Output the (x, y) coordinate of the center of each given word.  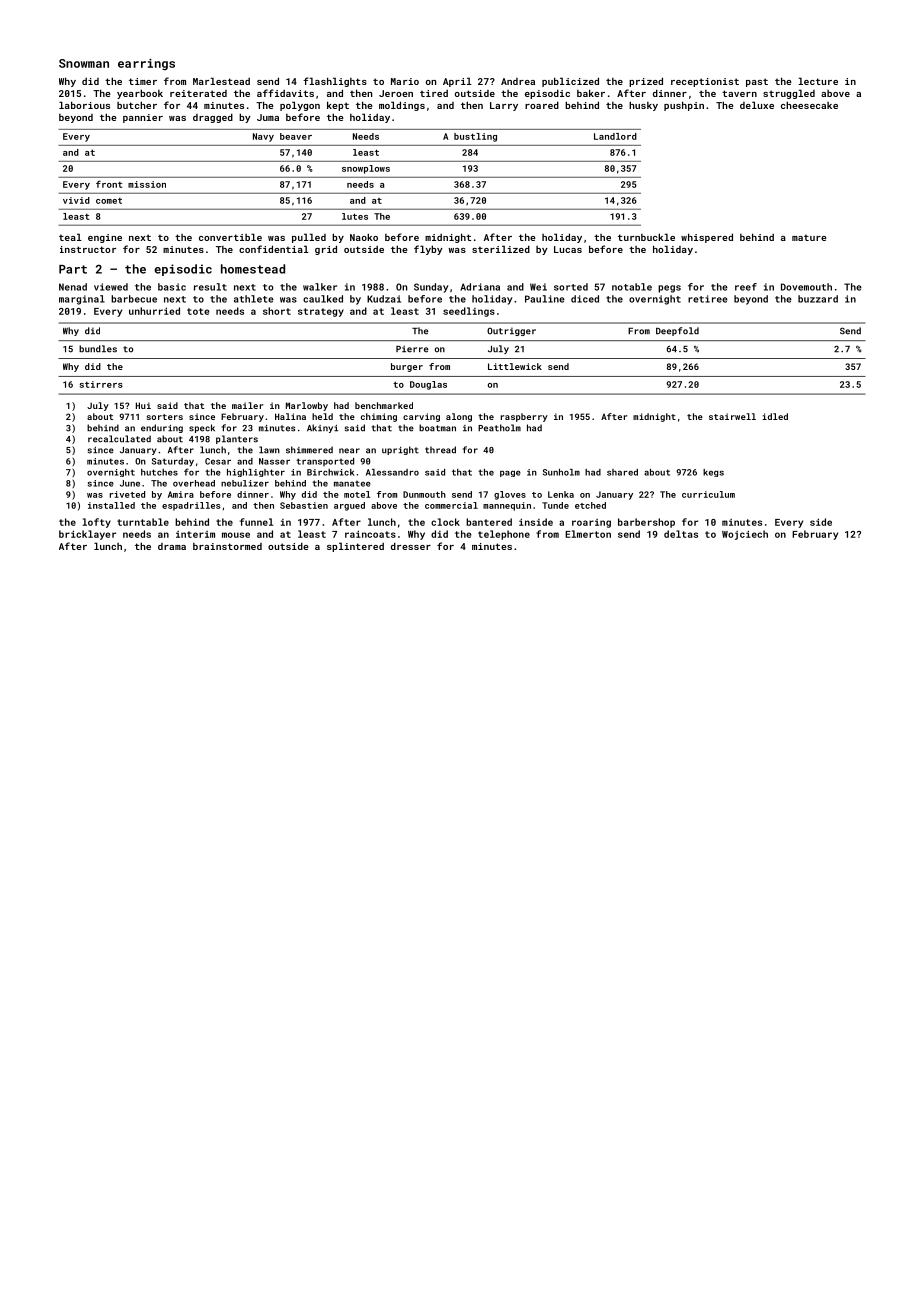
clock (445, 522)
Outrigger (511, 331)
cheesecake (809, 105)
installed (111, 505)
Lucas (568, 249)
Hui (143, 405)
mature (809, 237)
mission (147, 184)
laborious (84, 105)
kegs (713, 473)
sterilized (501, 249)
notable (632, 287)
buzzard (818, 299)
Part (73, 269)
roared (542, 105)
